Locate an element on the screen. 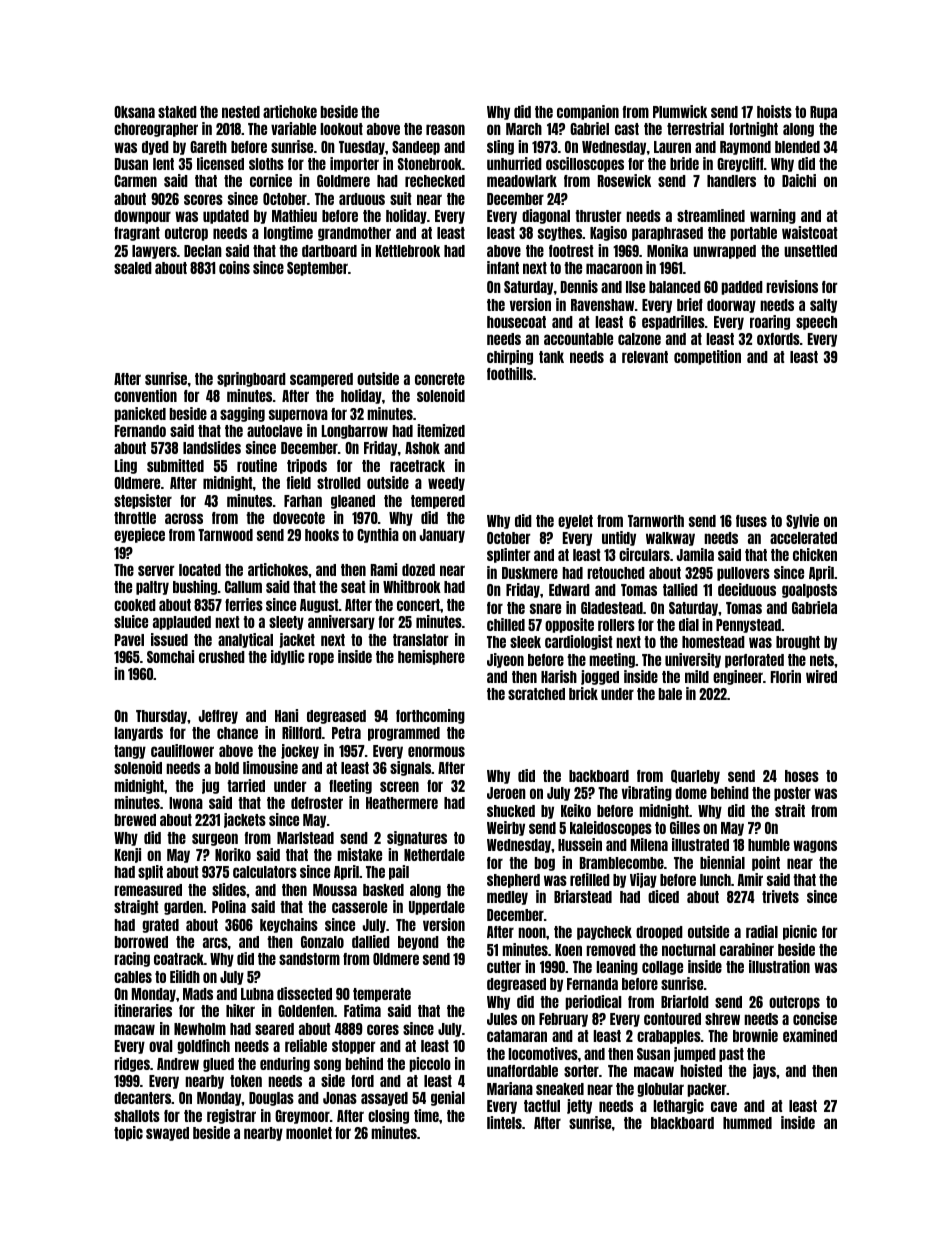 The image size is (952, 1233). Callum is located at coordinates (243, 587).
